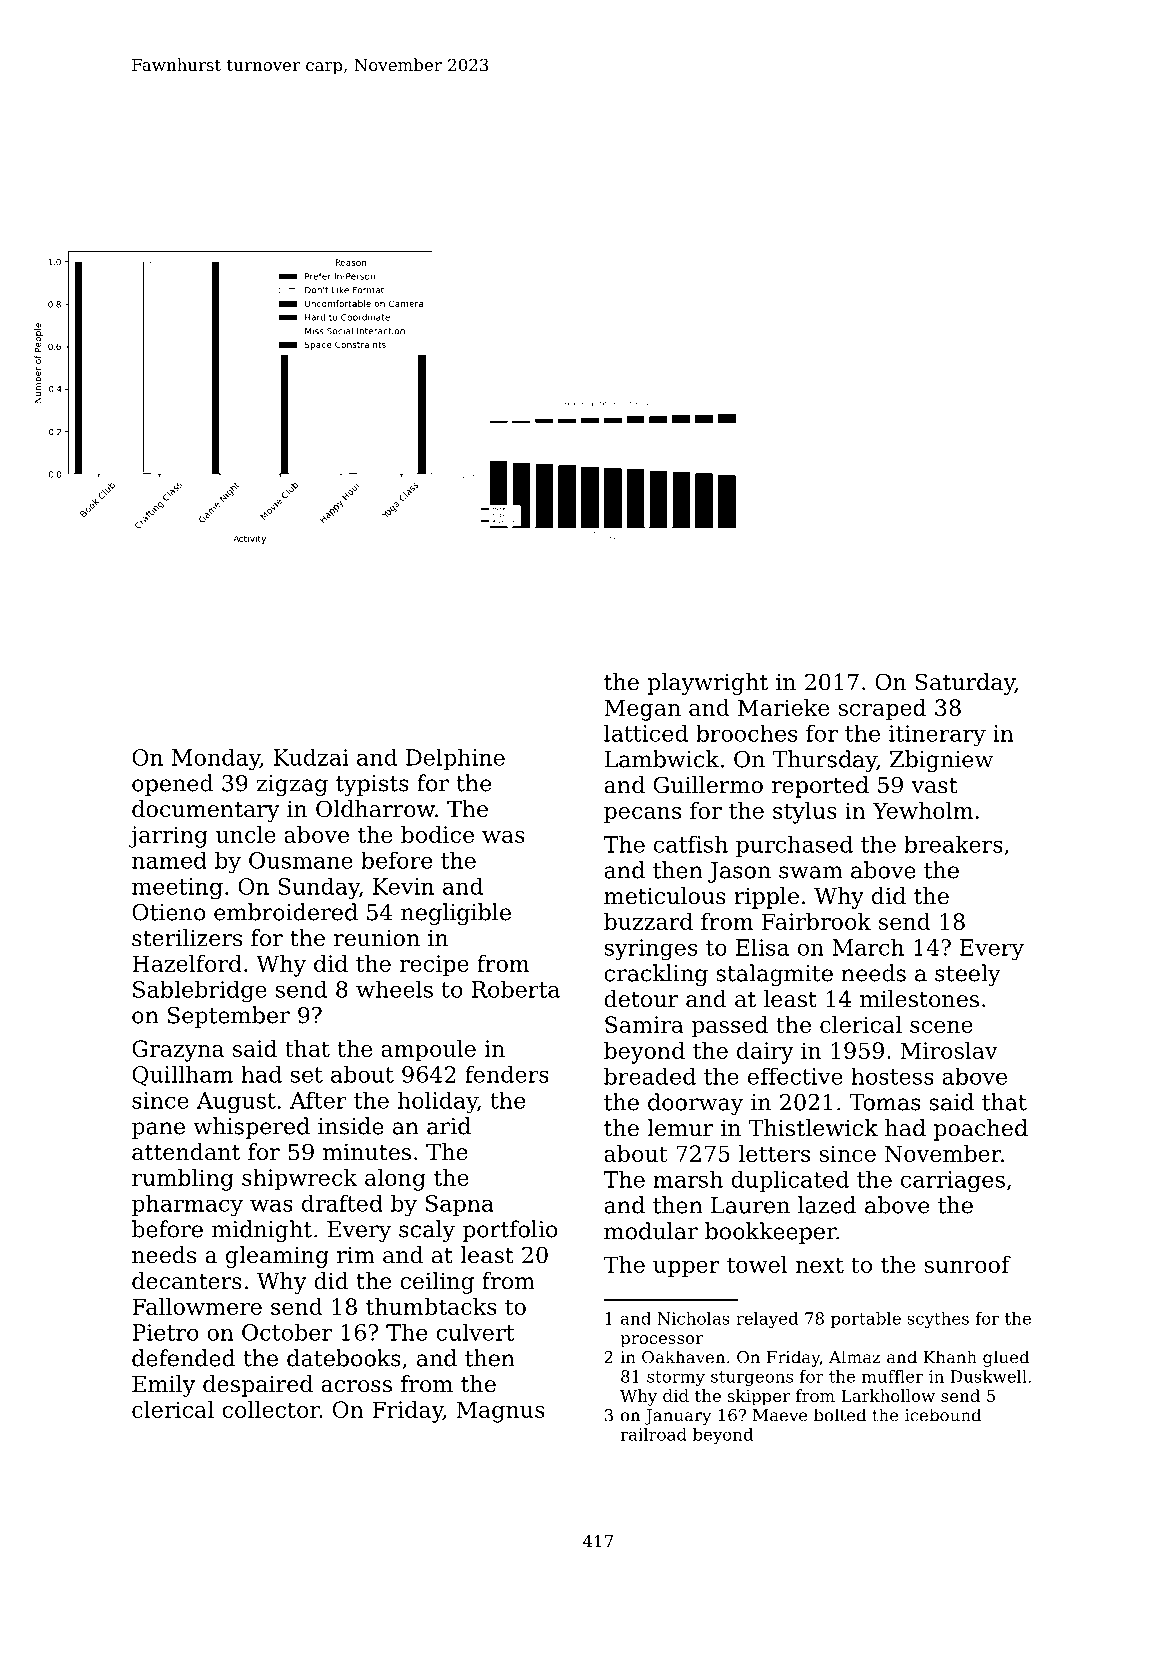 This page has width=1165, height=1654. Describe the element at coordinates (172, 785) in the page. I see `opened` at that location.
